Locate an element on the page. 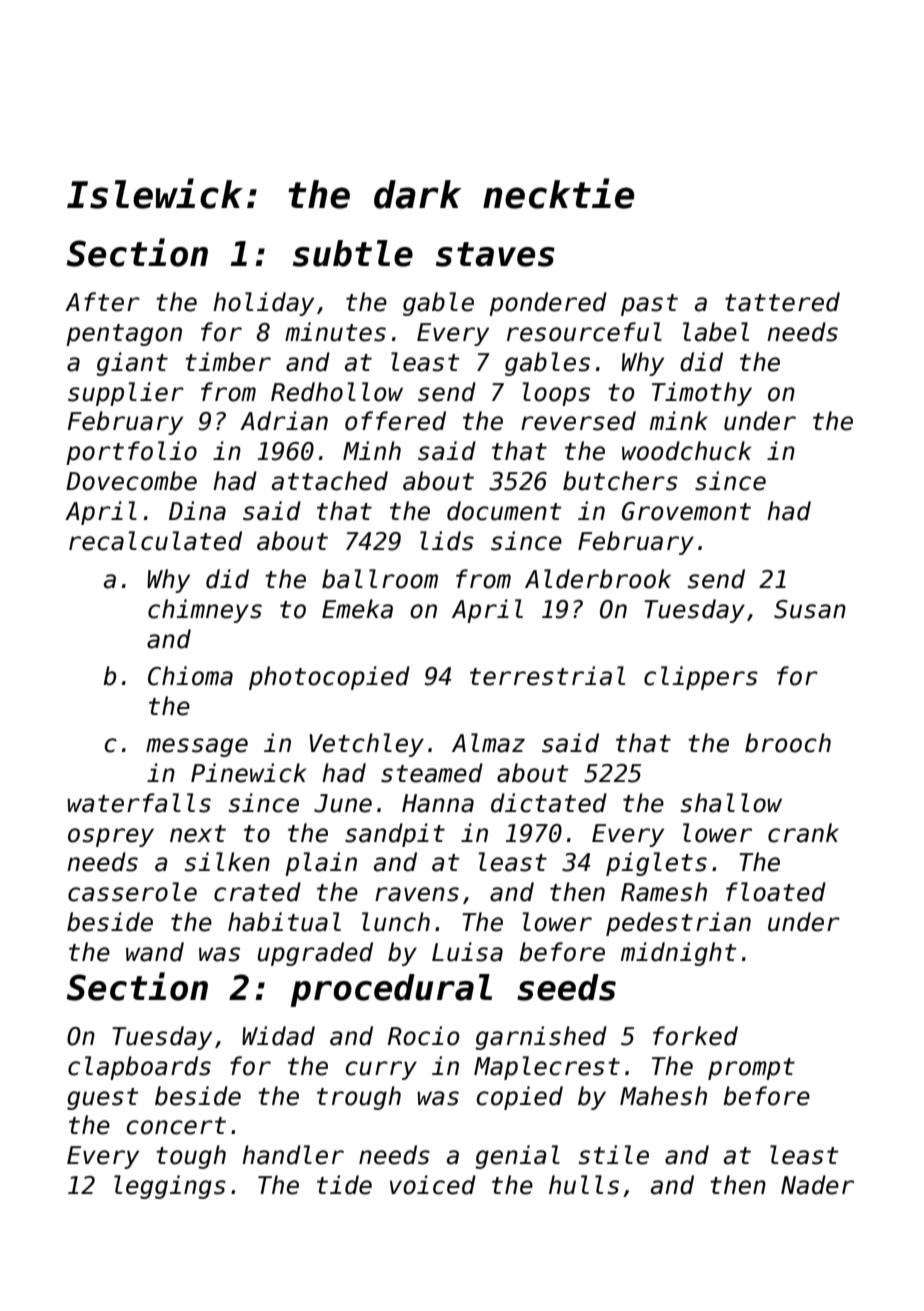  staves is located at coordinates (495, 254).
